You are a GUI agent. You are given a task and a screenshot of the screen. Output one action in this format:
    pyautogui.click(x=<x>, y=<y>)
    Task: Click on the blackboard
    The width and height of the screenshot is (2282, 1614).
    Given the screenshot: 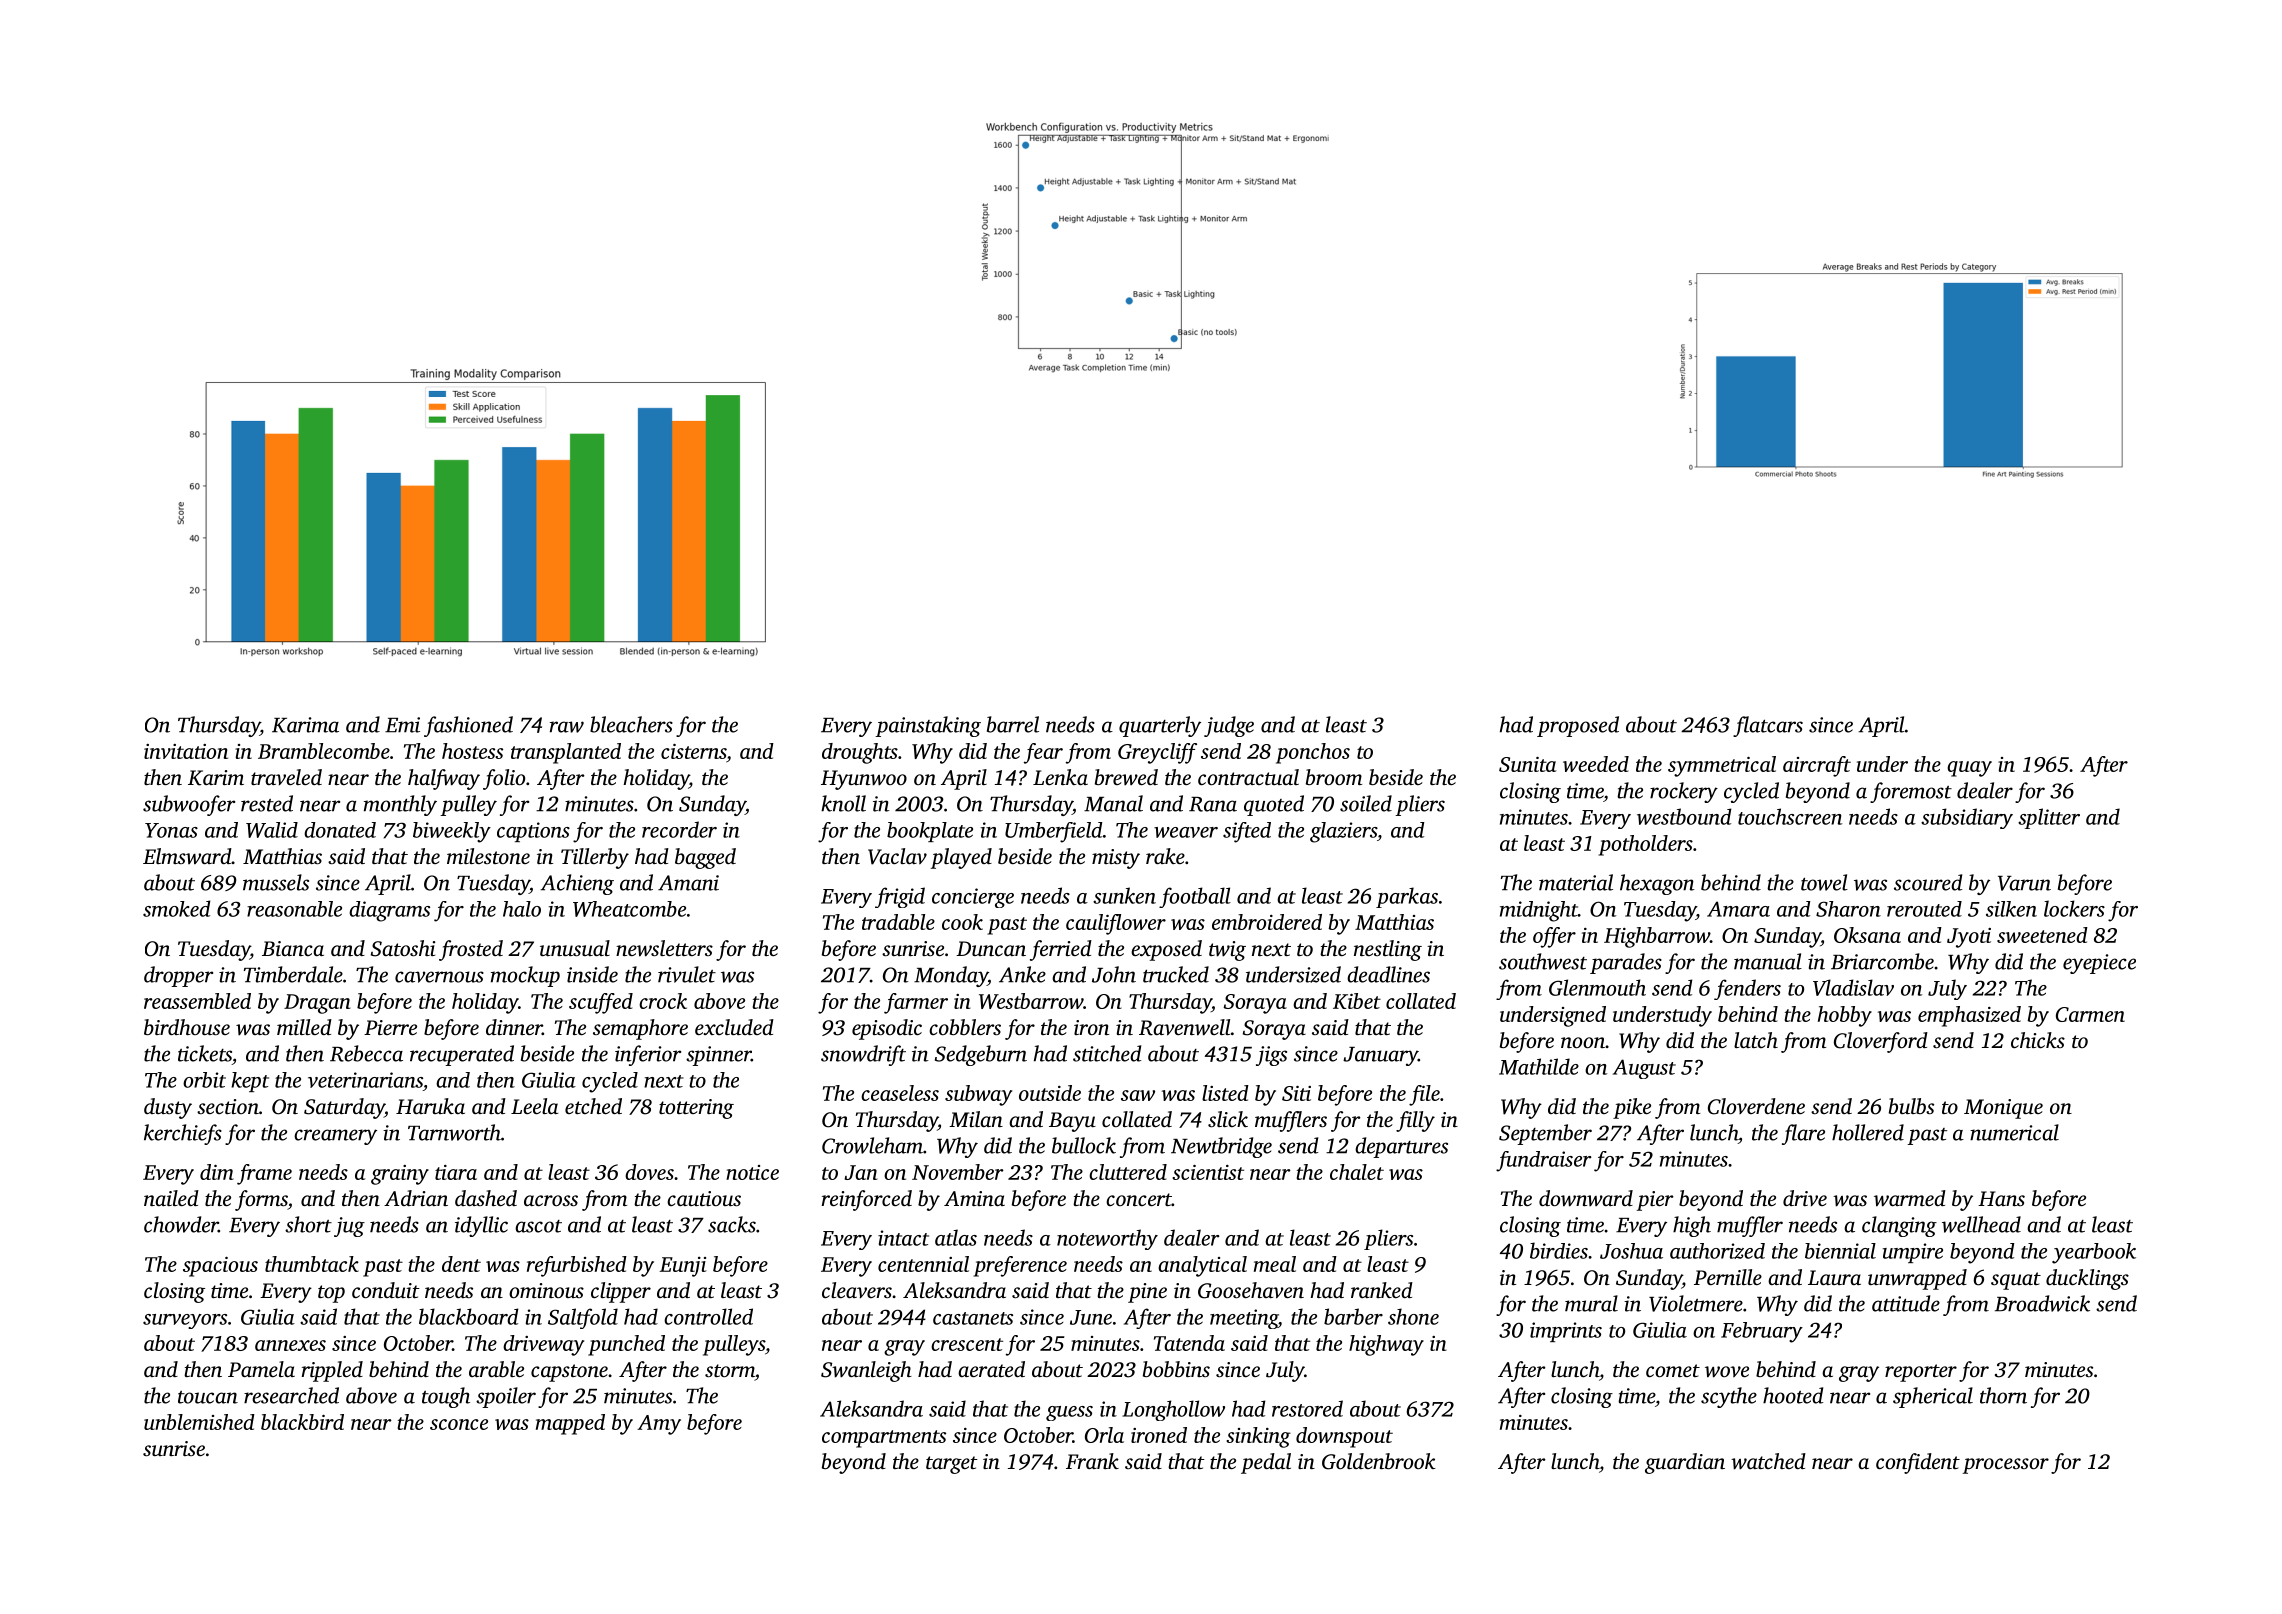 What is the action you would take?
    pyautogui.click(x=468, y=1316)
